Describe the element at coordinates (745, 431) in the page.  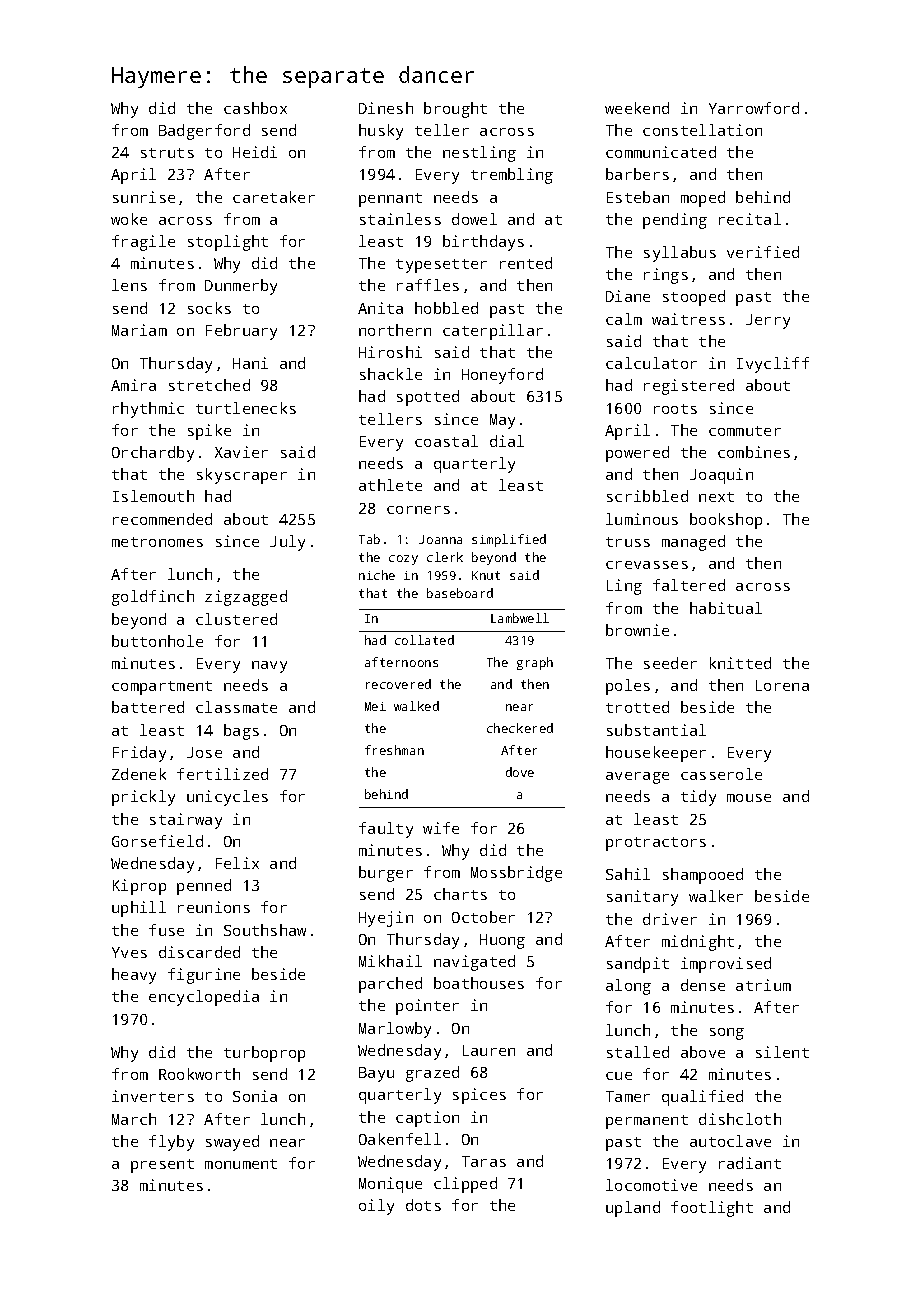
I see `commuter` at that location.
